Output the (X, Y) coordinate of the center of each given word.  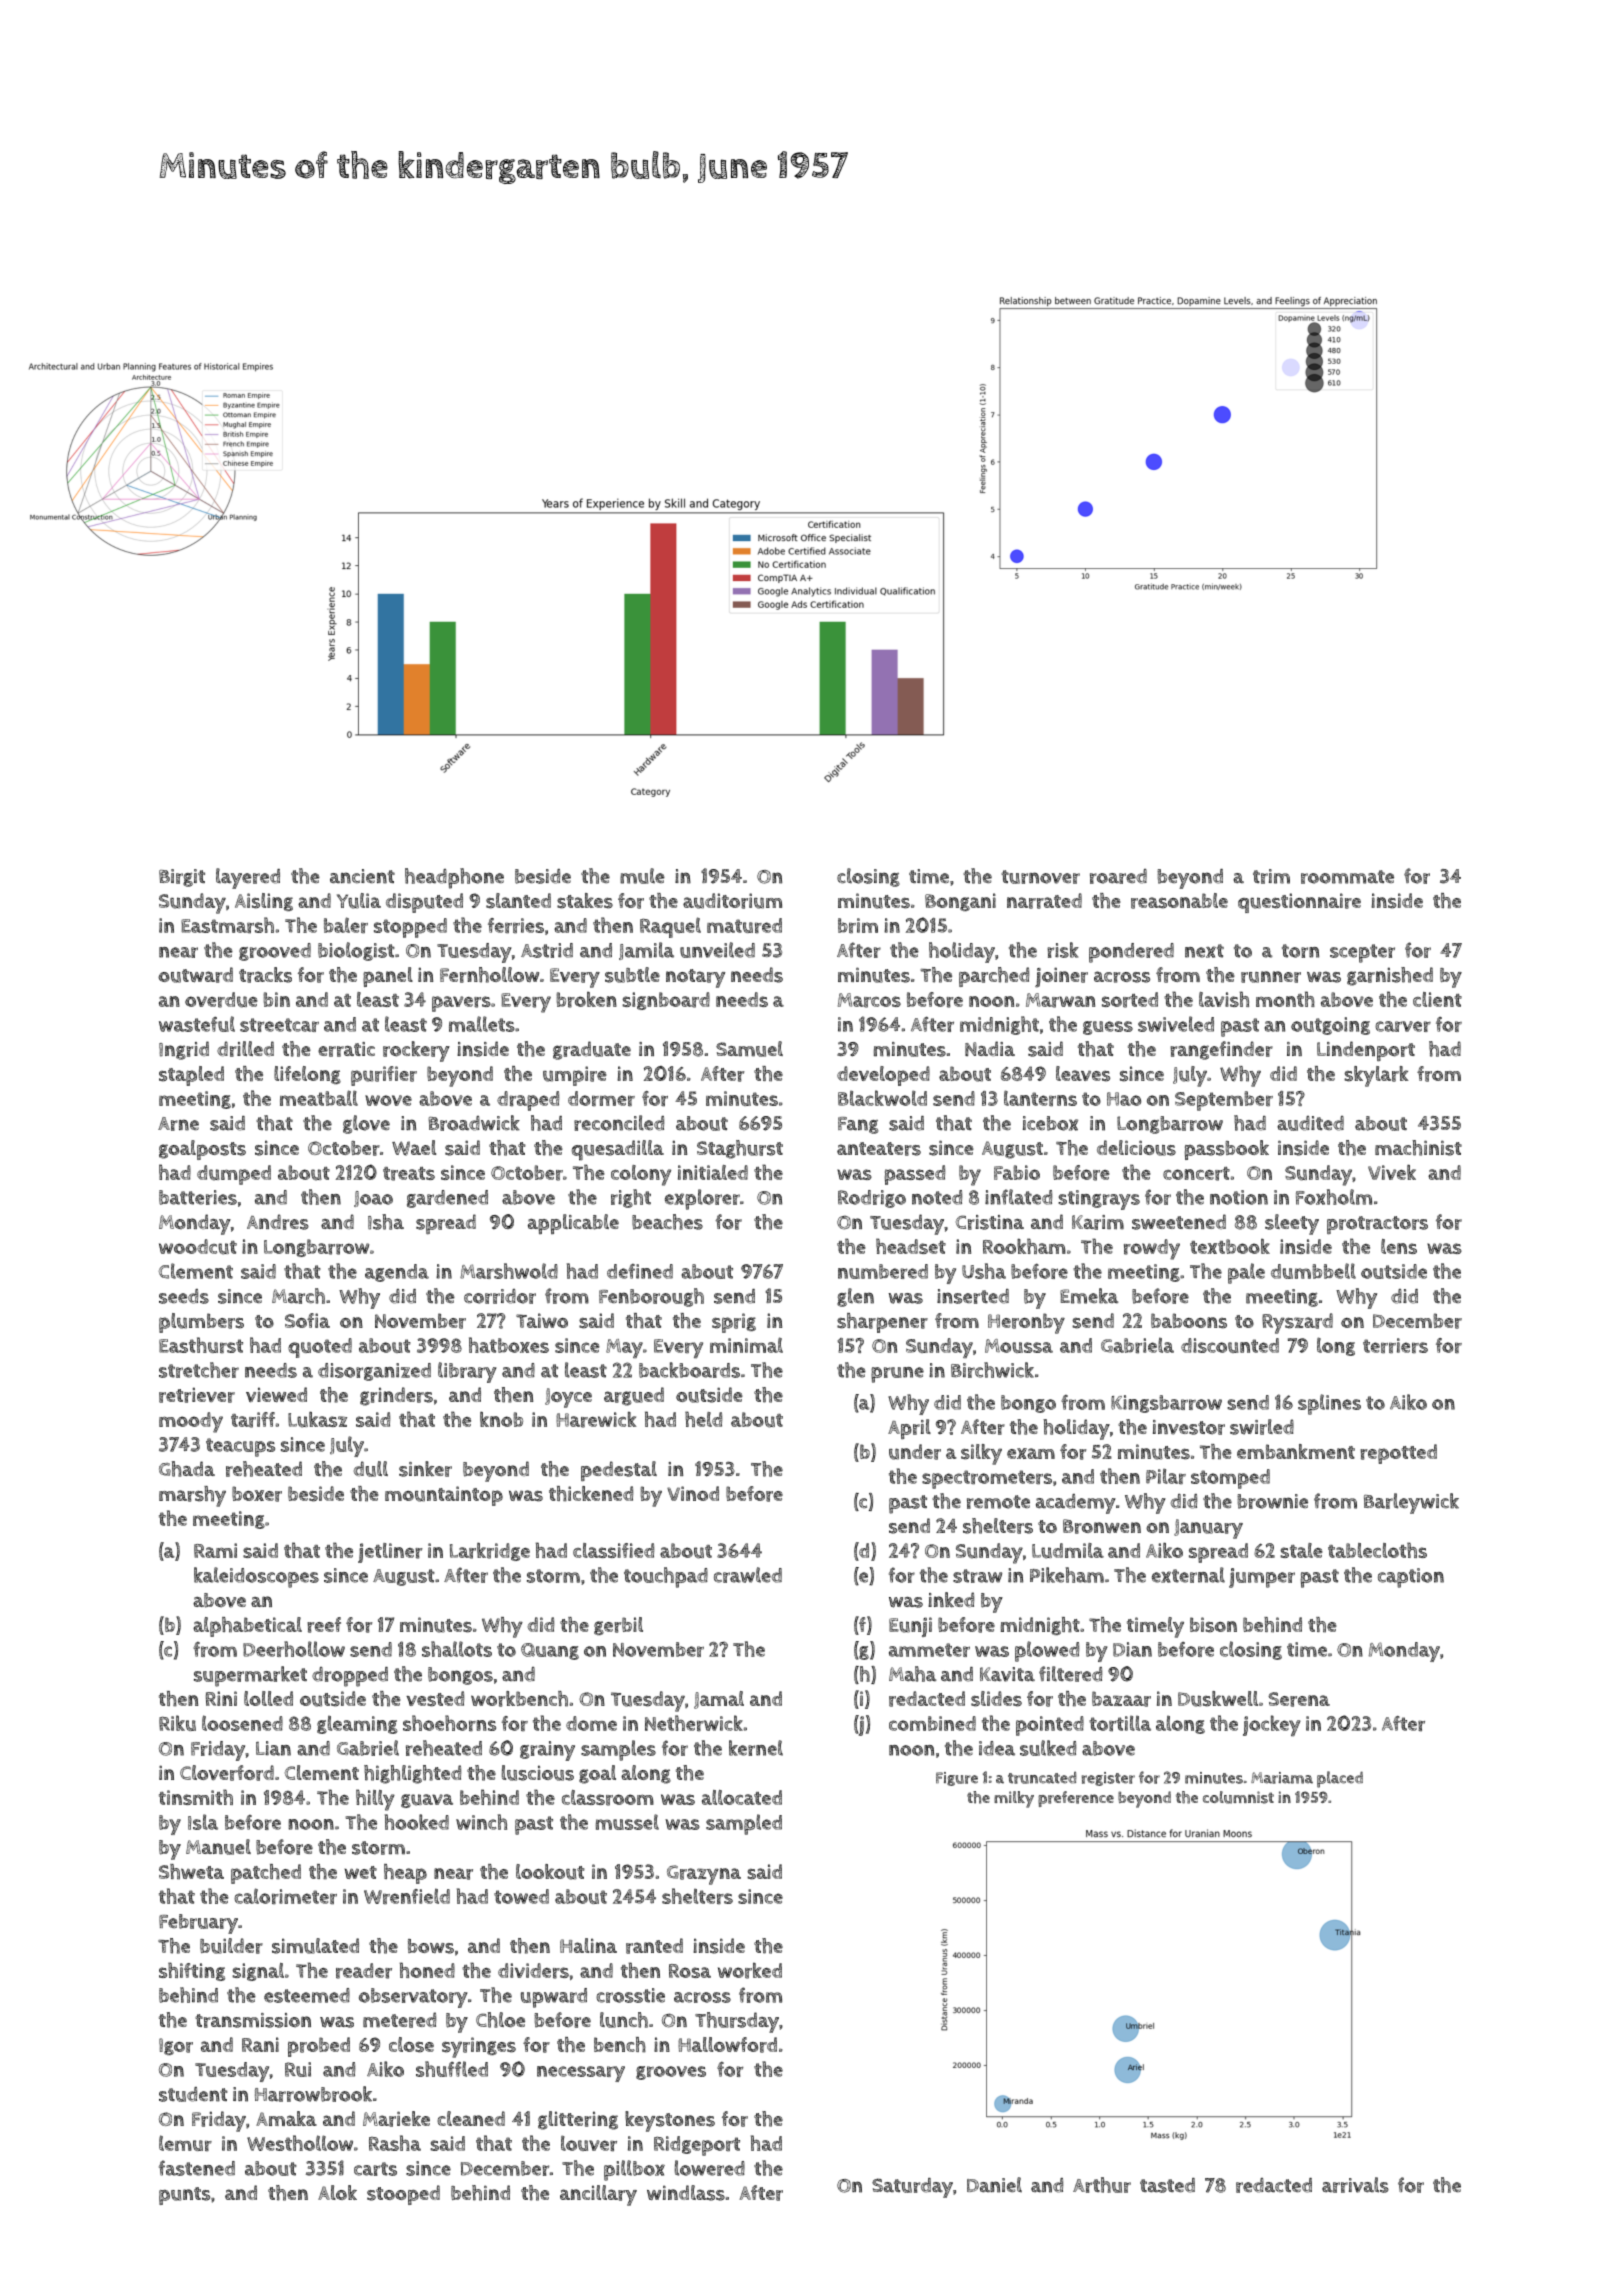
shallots (457, 1649)
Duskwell (1218, 1699)
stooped (403, 2195)
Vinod (693, 1493)
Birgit (182, 878)
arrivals (1355, 2185)
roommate (1347, 877)
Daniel (994, 2185)
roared (1118, 876)
